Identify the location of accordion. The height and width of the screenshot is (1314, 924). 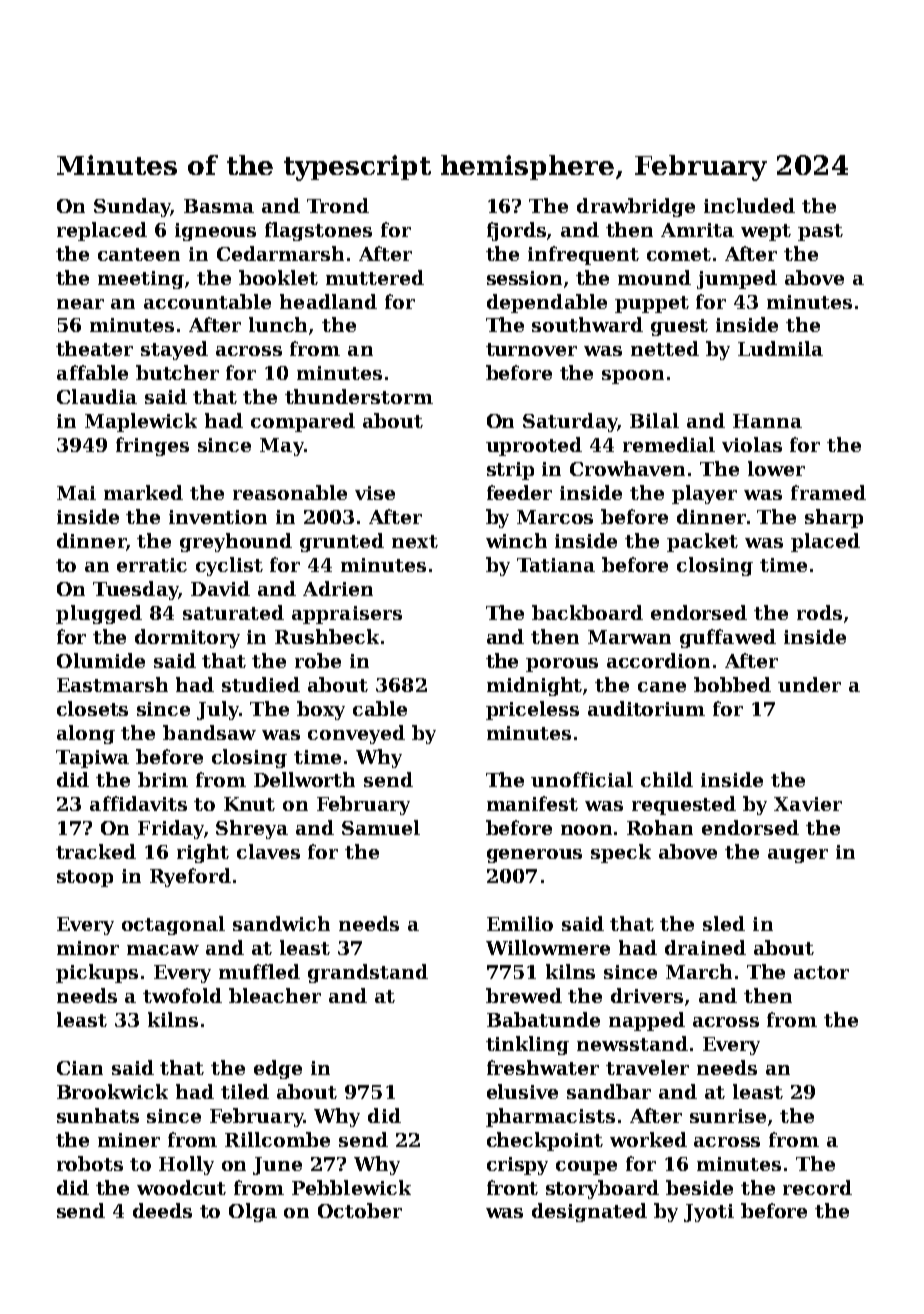
(658, 660).
